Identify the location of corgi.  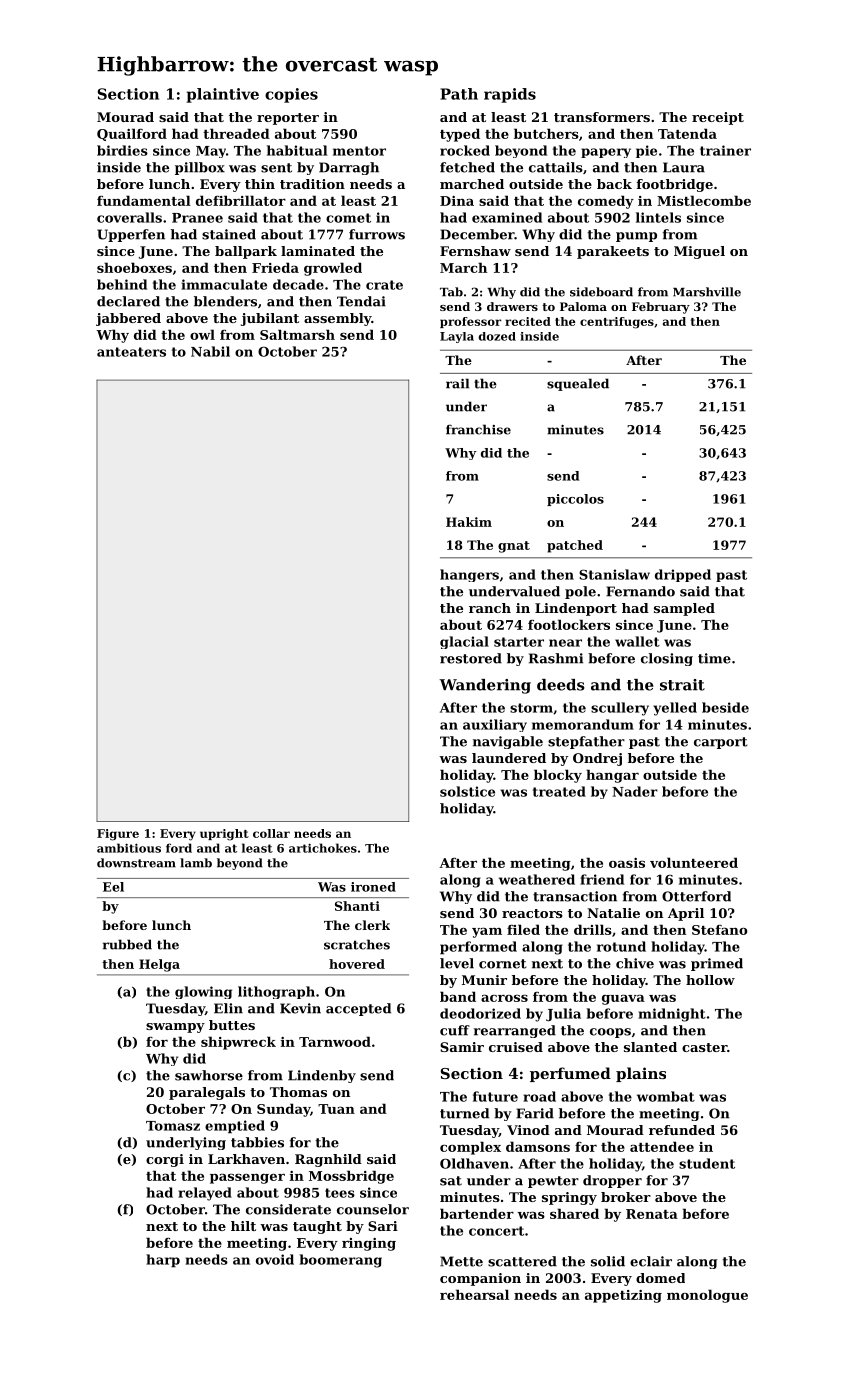
(165, 1160).
